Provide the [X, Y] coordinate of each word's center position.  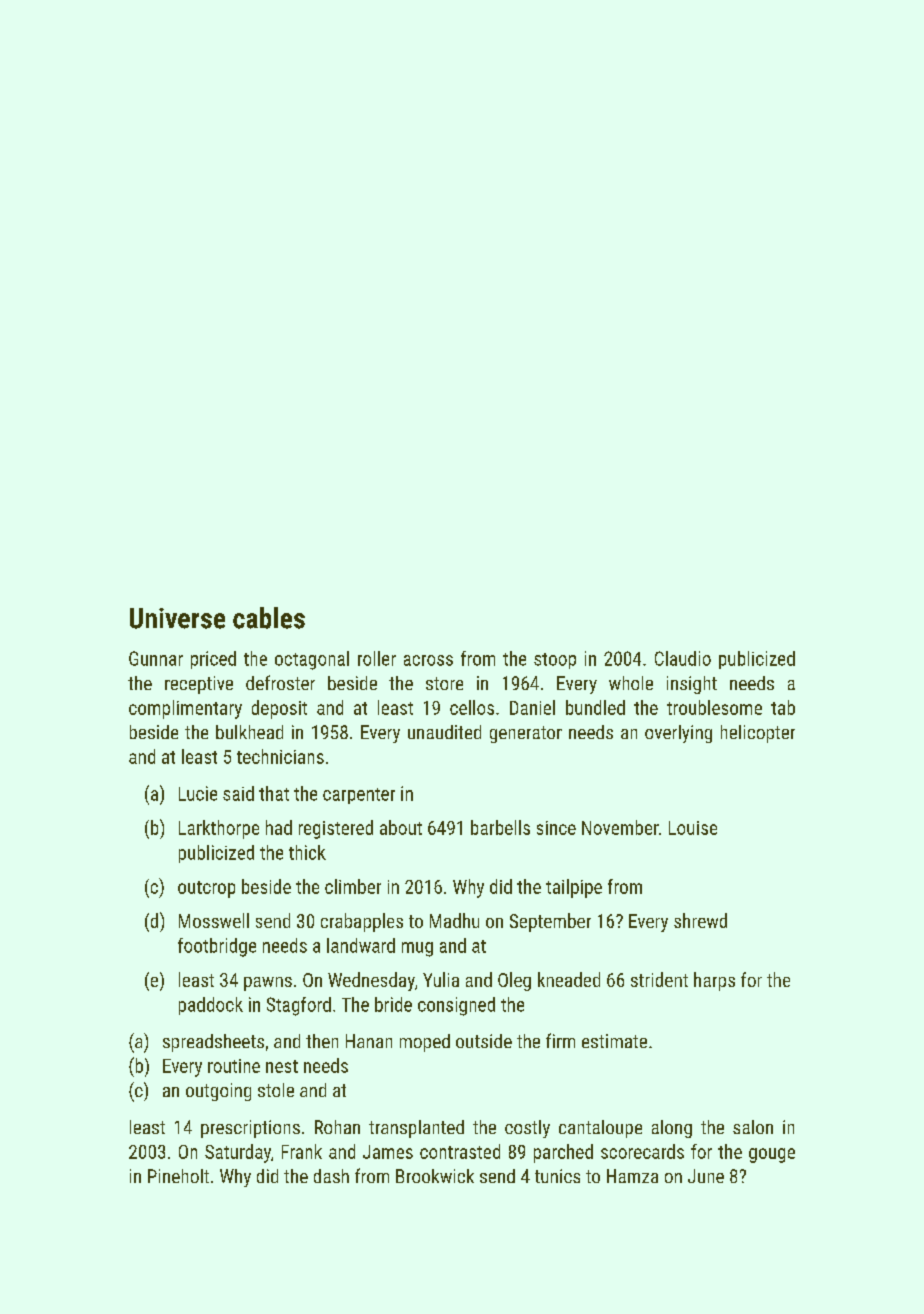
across [428, 660]
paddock [211, 1006]
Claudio [683, 658]
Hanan [369, 1041]
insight [692, 685]
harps [714, 981]
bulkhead [249, 732]
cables [269, 618]
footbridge [217, 947]
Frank [302, 1151]
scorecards [642, 1151]
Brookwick [435, 1176]
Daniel [532, 707]
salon [753, 1127]
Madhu [454, 920]
